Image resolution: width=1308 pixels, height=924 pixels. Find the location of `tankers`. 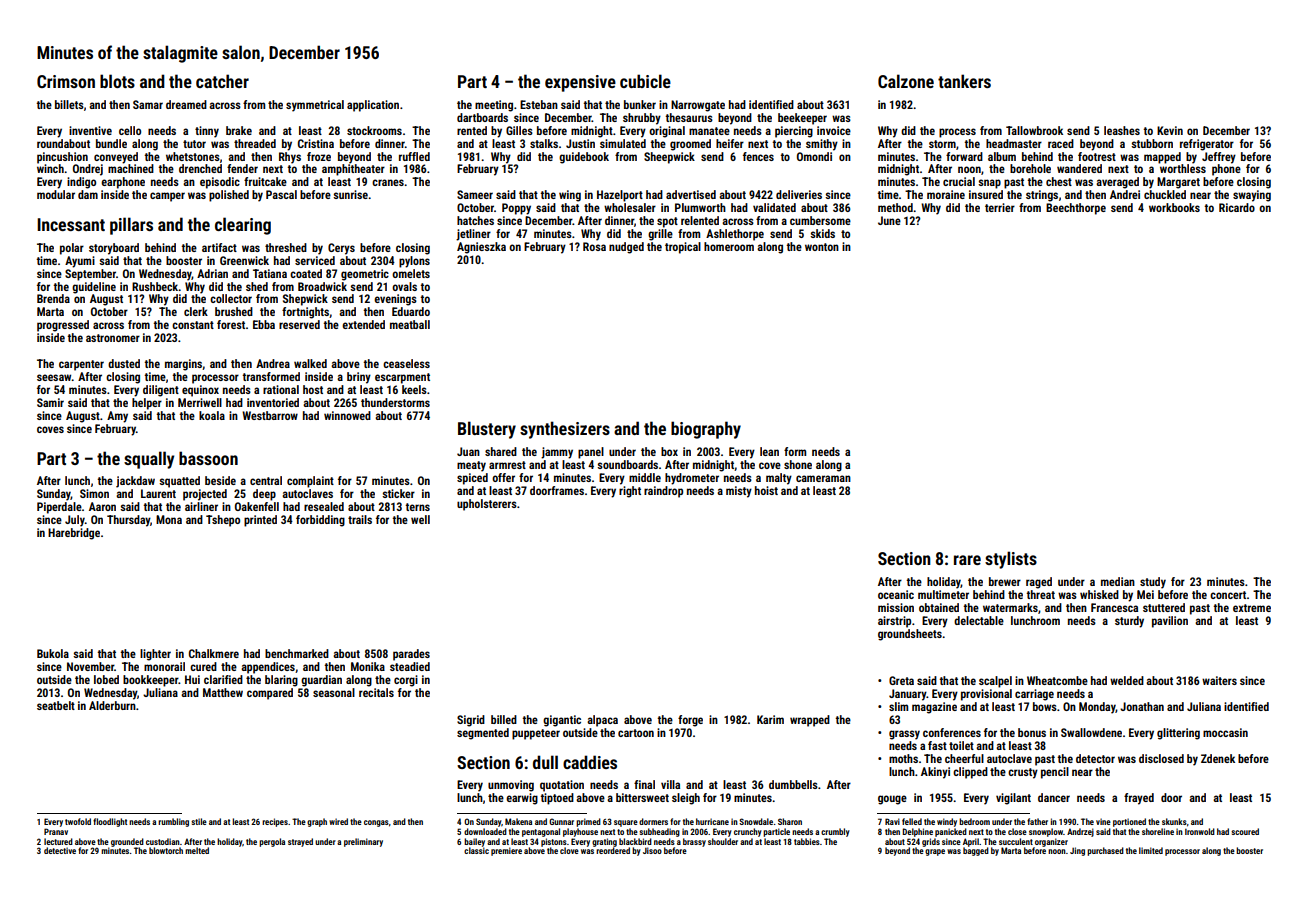

tankers is located at coordinates (964, 81).
